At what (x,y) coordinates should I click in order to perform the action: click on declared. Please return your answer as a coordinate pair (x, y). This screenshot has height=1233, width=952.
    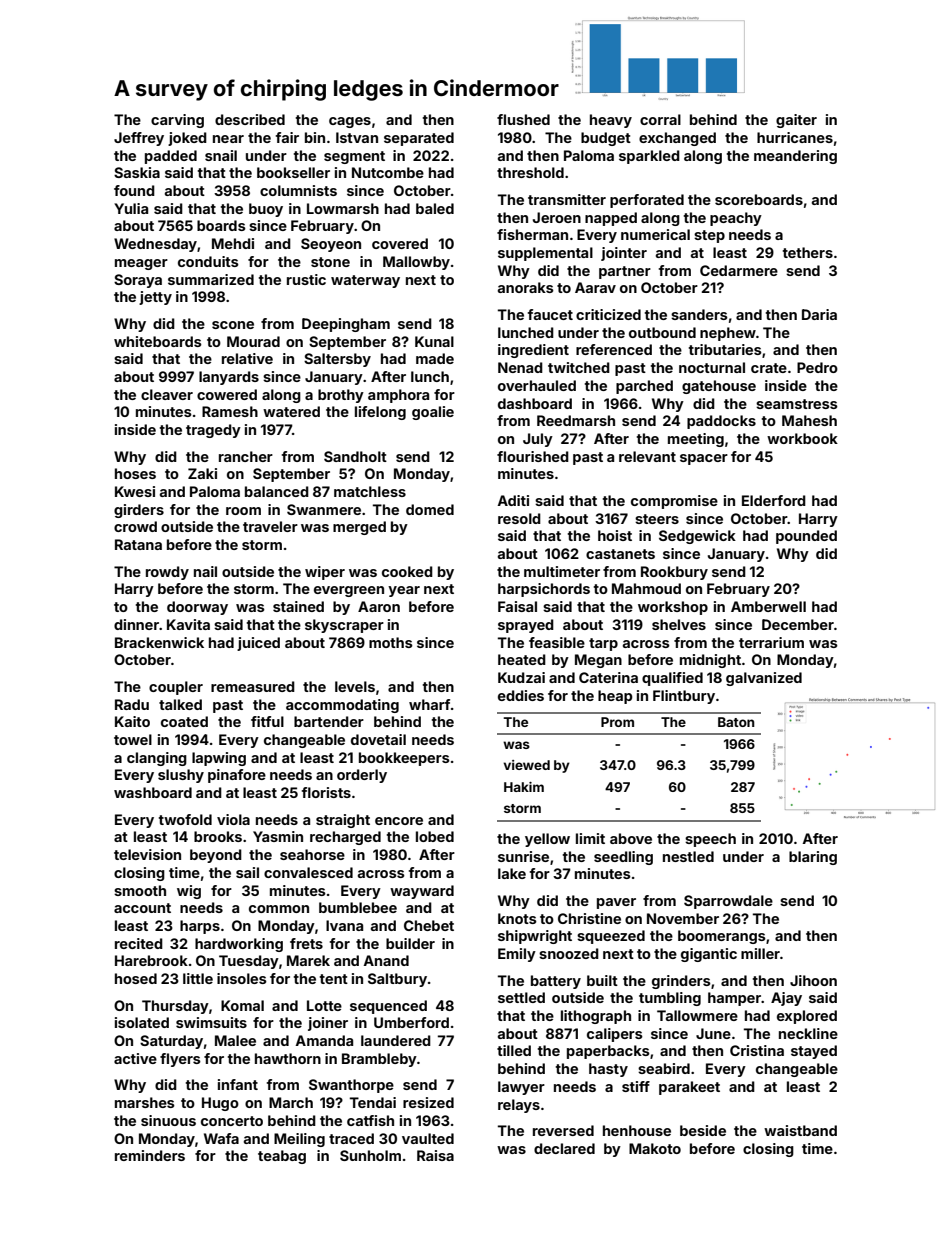
    Looking at the image, I should click on (564, 1148).
